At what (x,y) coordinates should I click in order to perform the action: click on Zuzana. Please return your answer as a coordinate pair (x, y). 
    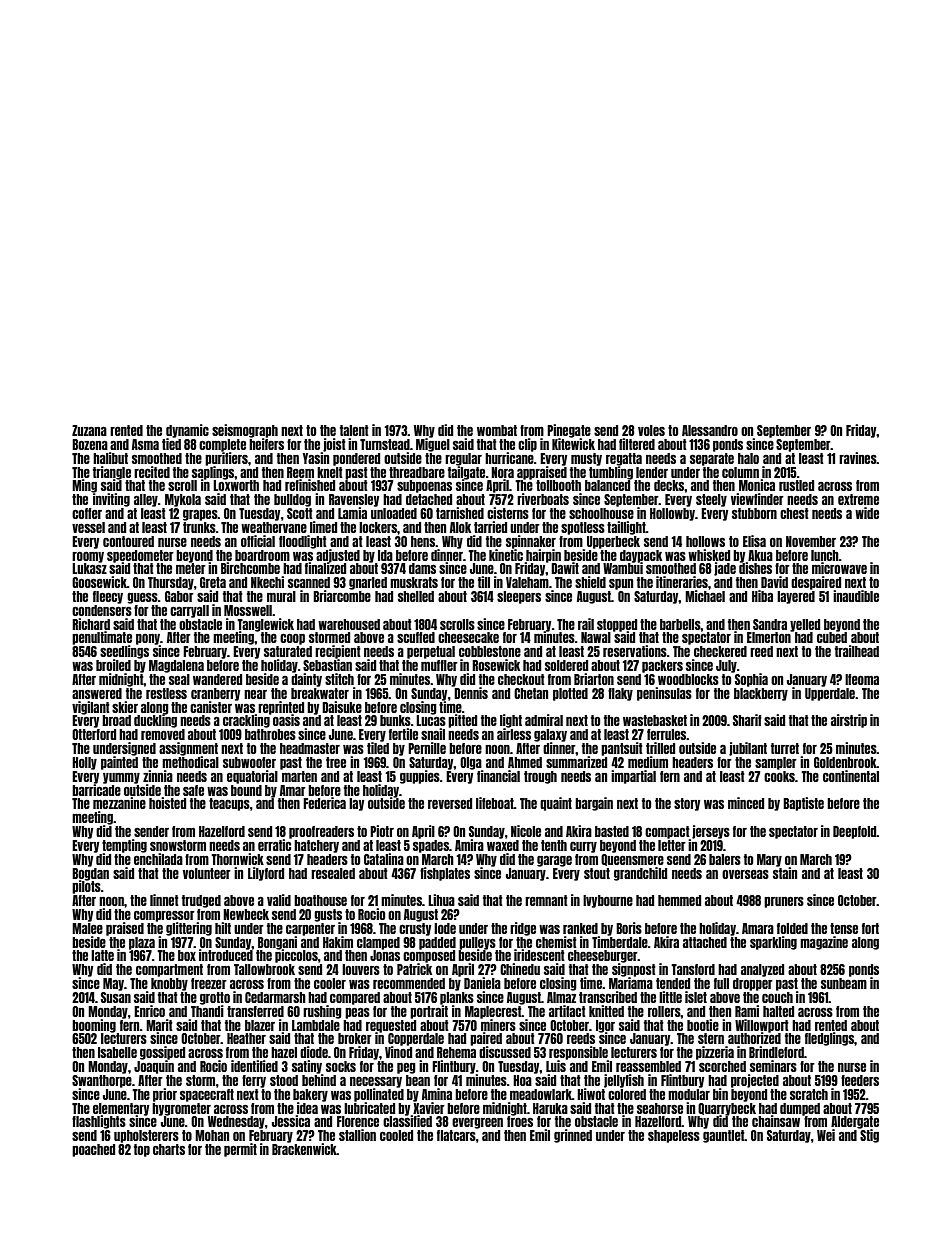
    Looking at the image, I should click on (89, 430).
